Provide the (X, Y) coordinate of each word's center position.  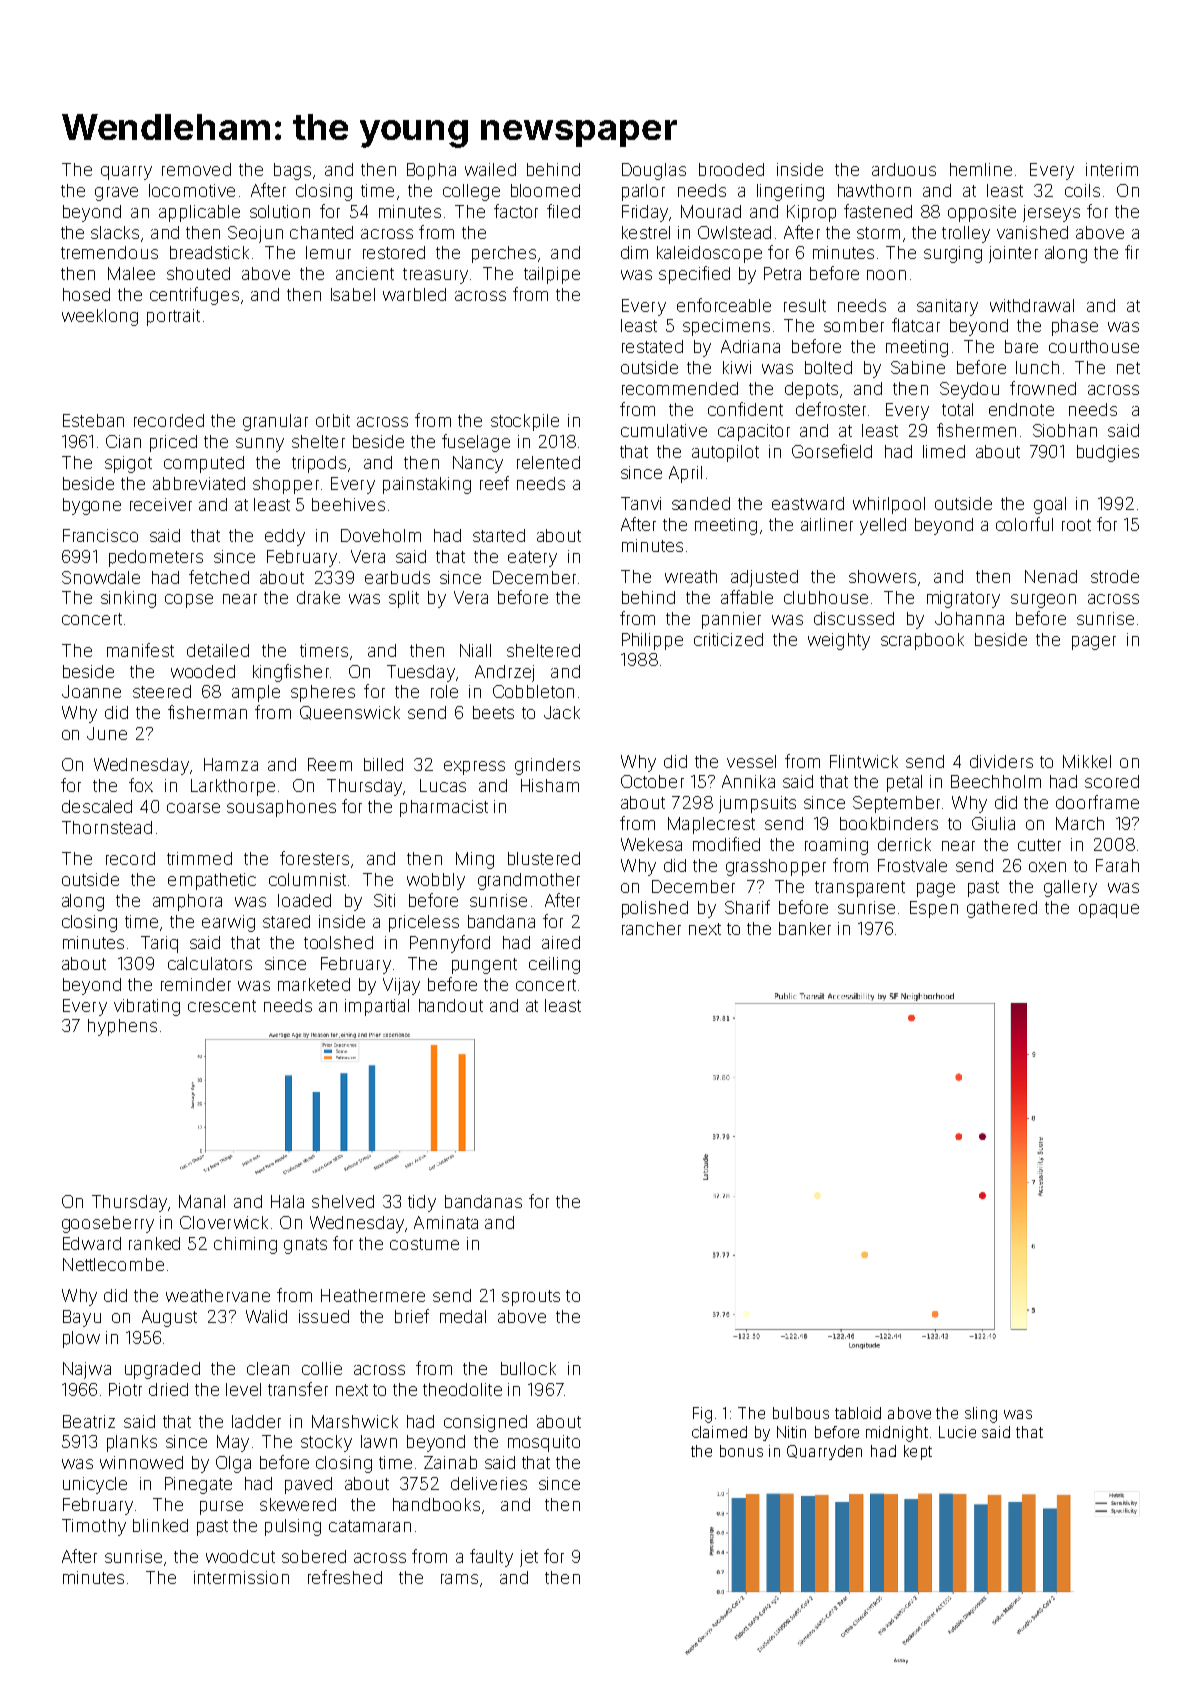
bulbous (801, 1413)
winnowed (141, 1462)
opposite (982, 213)
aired (561, 942)
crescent (222, 1006)
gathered (1002, 909)
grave (116, 194)
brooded (731, 169)
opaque (1109, 911)
